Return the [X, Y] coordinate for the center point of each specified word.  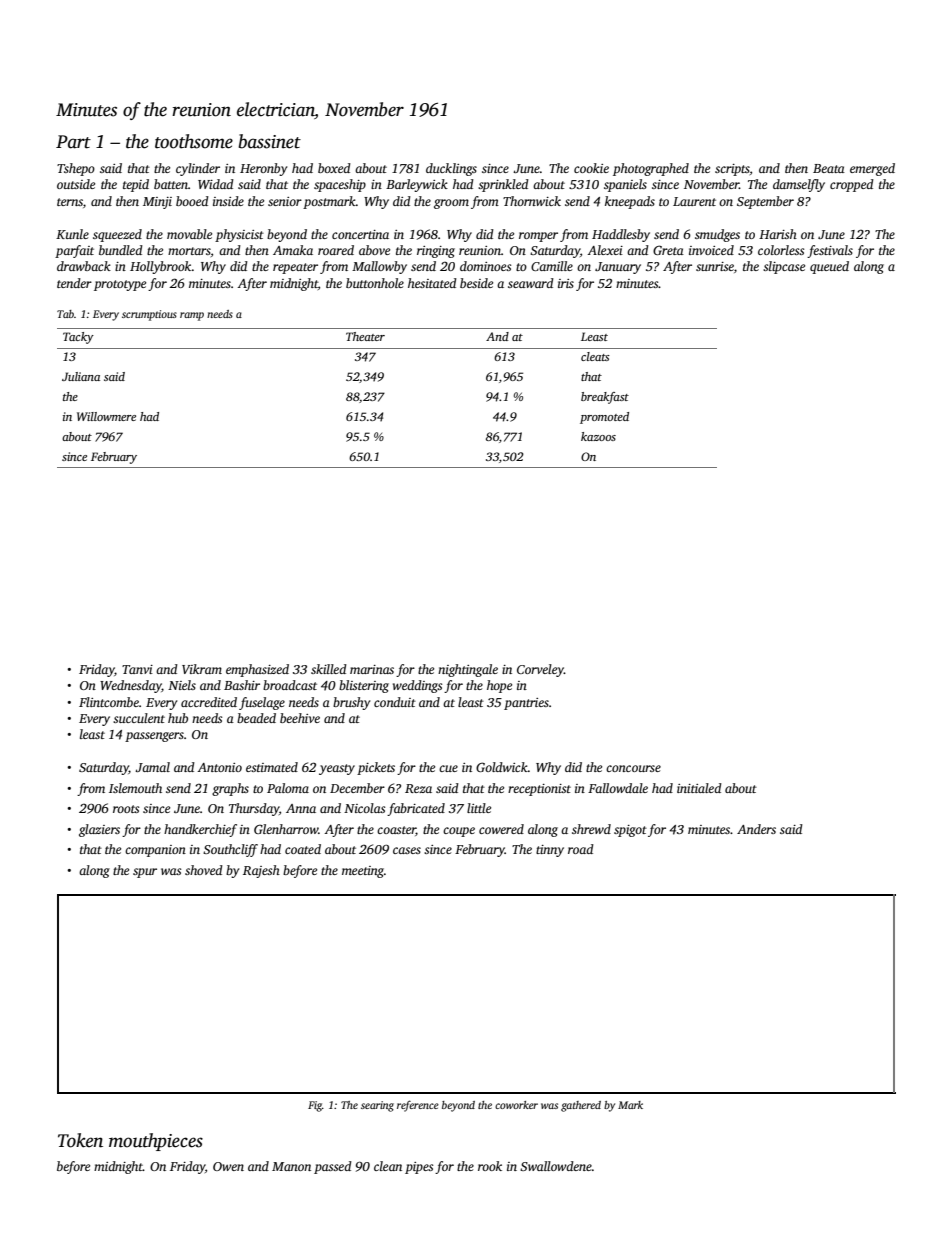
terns [70, 202]
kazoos [598, 436]
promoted [604, 418]
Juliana [81, 376]
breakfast [605, 398]
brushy [351, 703]
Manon [291, 1166]
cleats [595, 356]
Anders [756, 829]
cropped [852, 185]
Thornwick [532, 201]
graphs [230, 789]
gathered [581, 1106]
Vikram [202, 669]
